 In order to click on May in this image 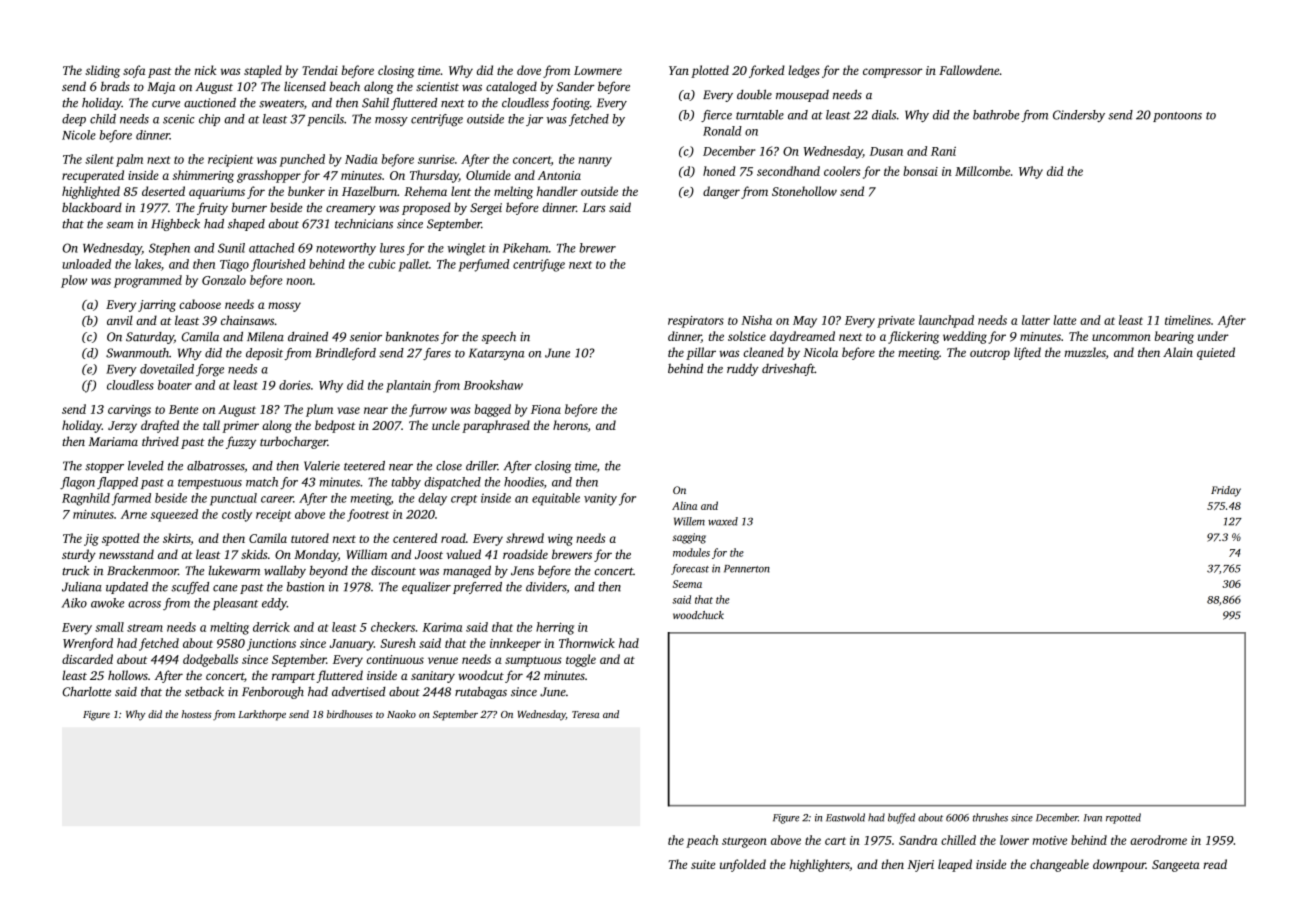, I will do `click(805, 322)`.
